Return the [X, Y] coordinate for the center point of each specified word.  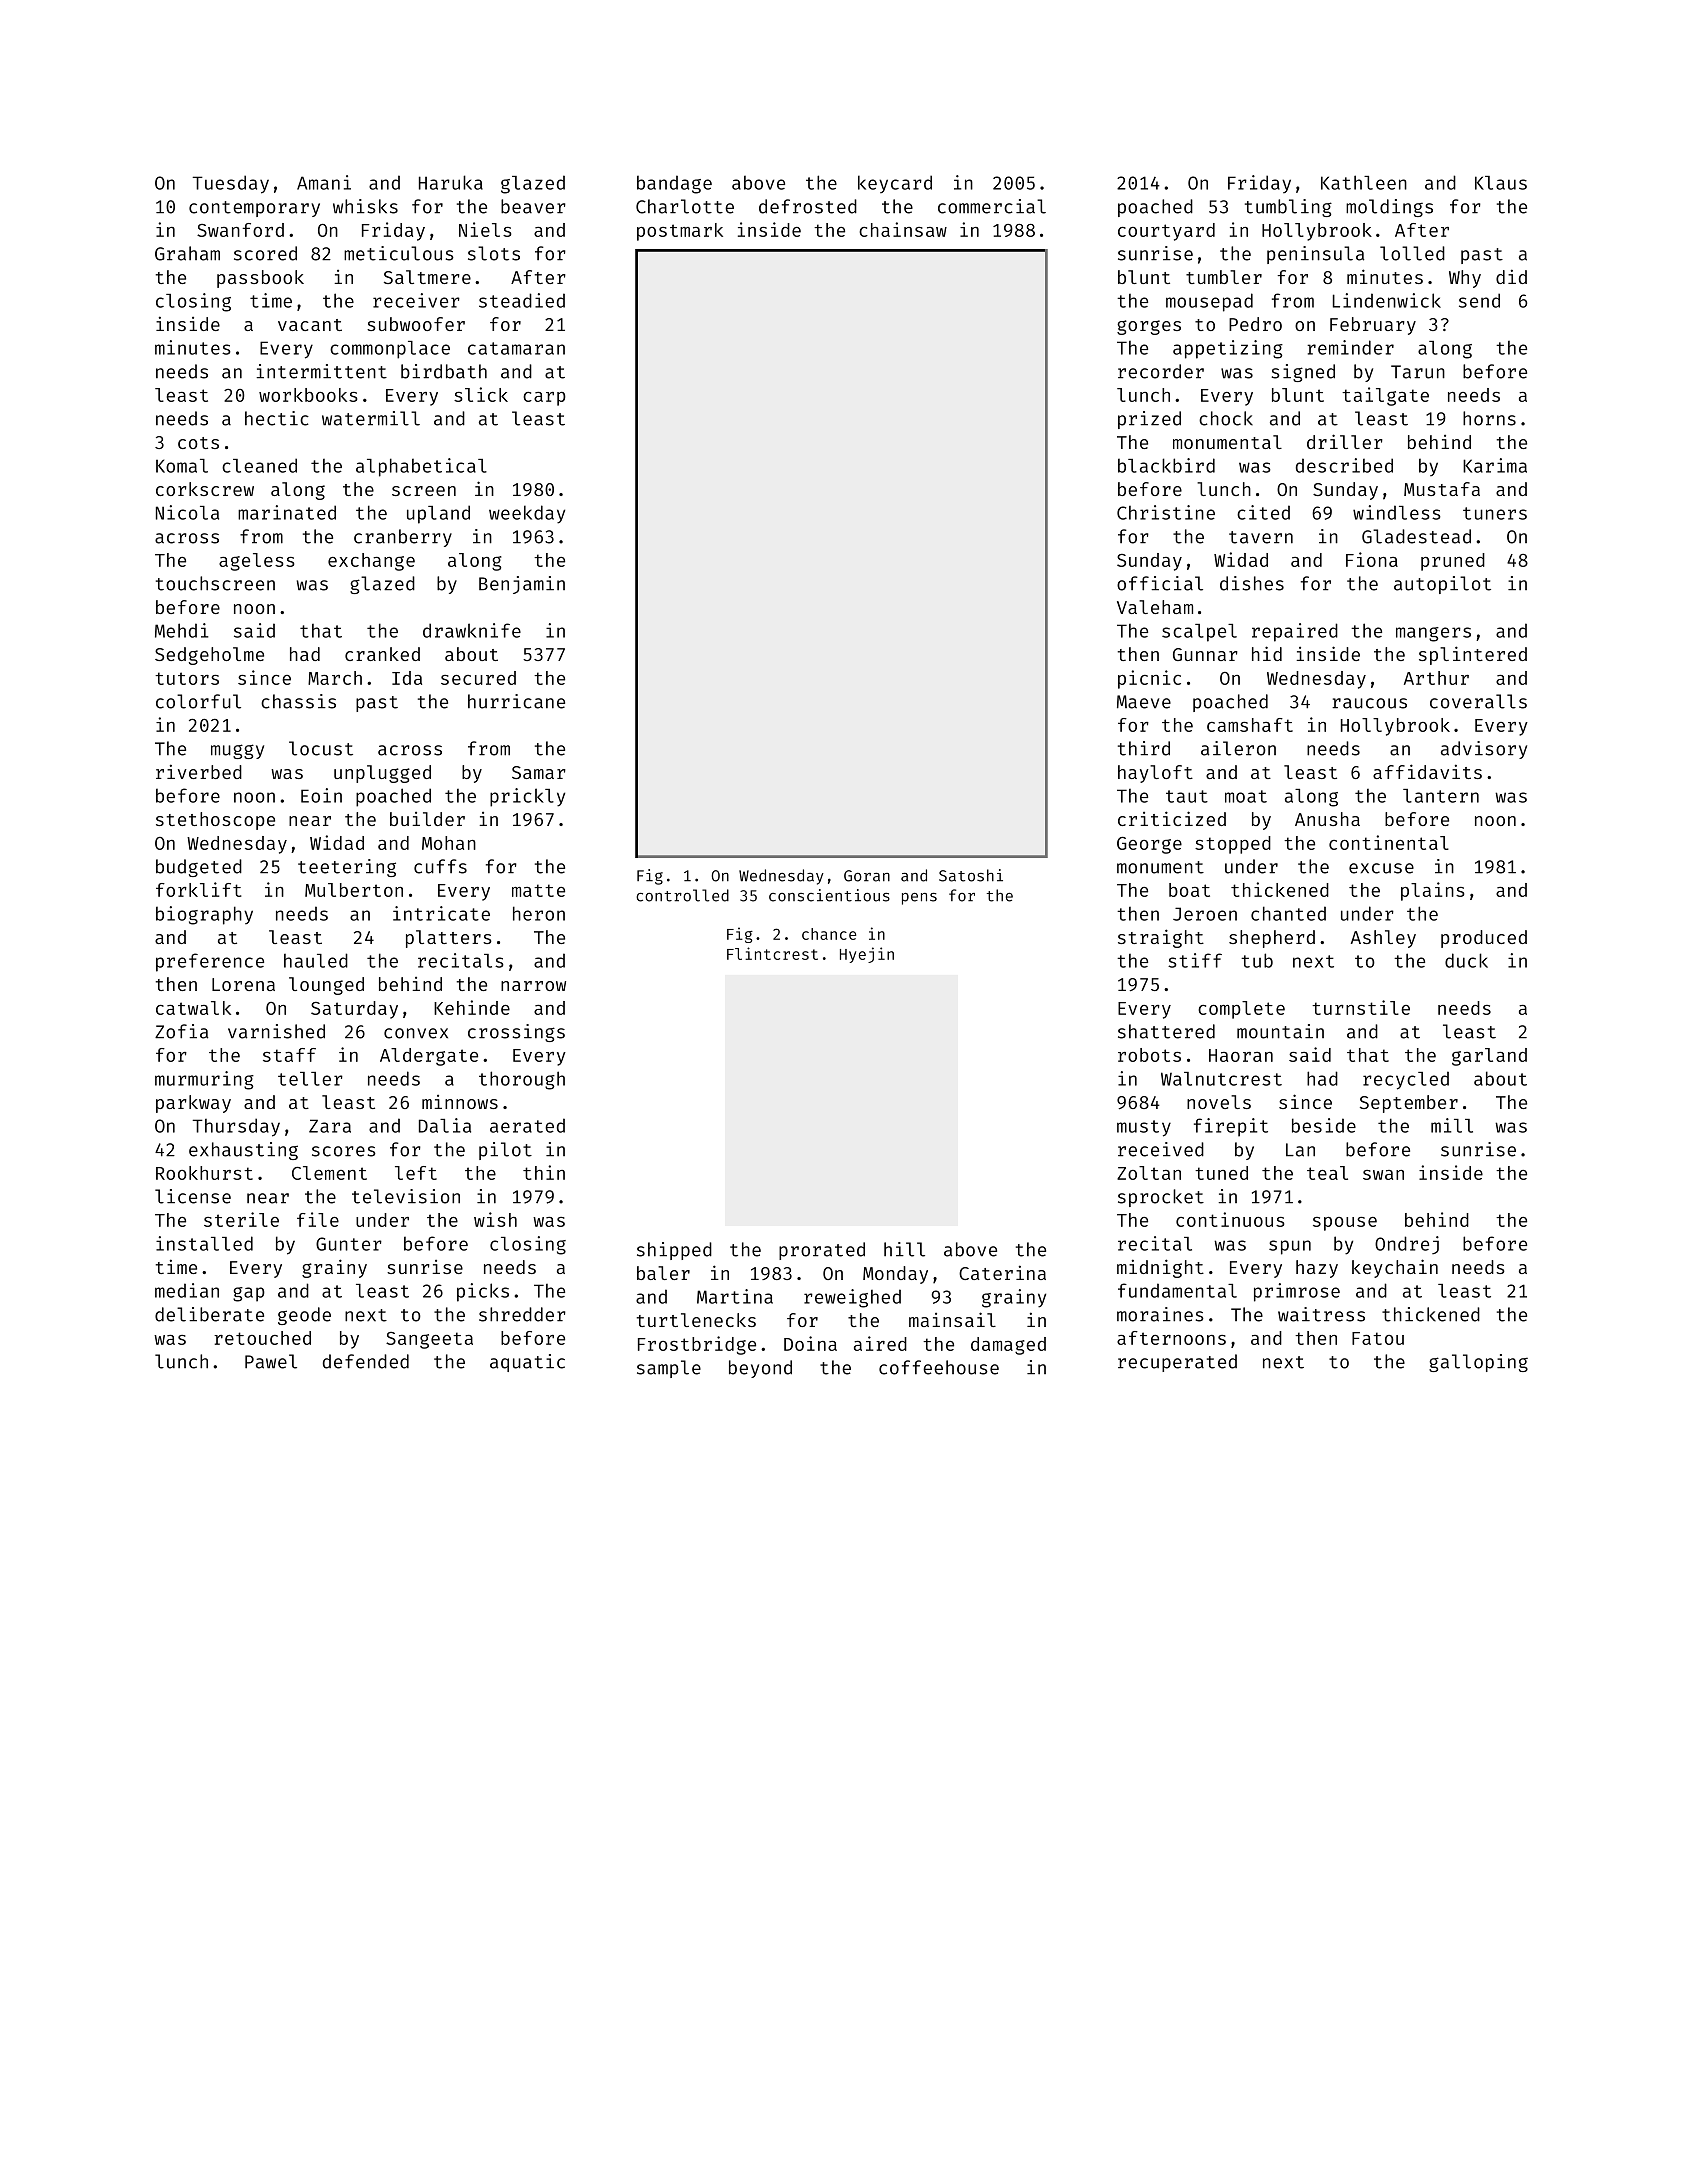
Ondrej [1407, 1245]
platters [449, 939]
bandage [674, 184]
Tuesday [230, 184]
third [1144, 748]
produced [1484, 939]
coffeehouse [939, 1367]
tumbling [1288, 208]
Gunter [349, 1244]
